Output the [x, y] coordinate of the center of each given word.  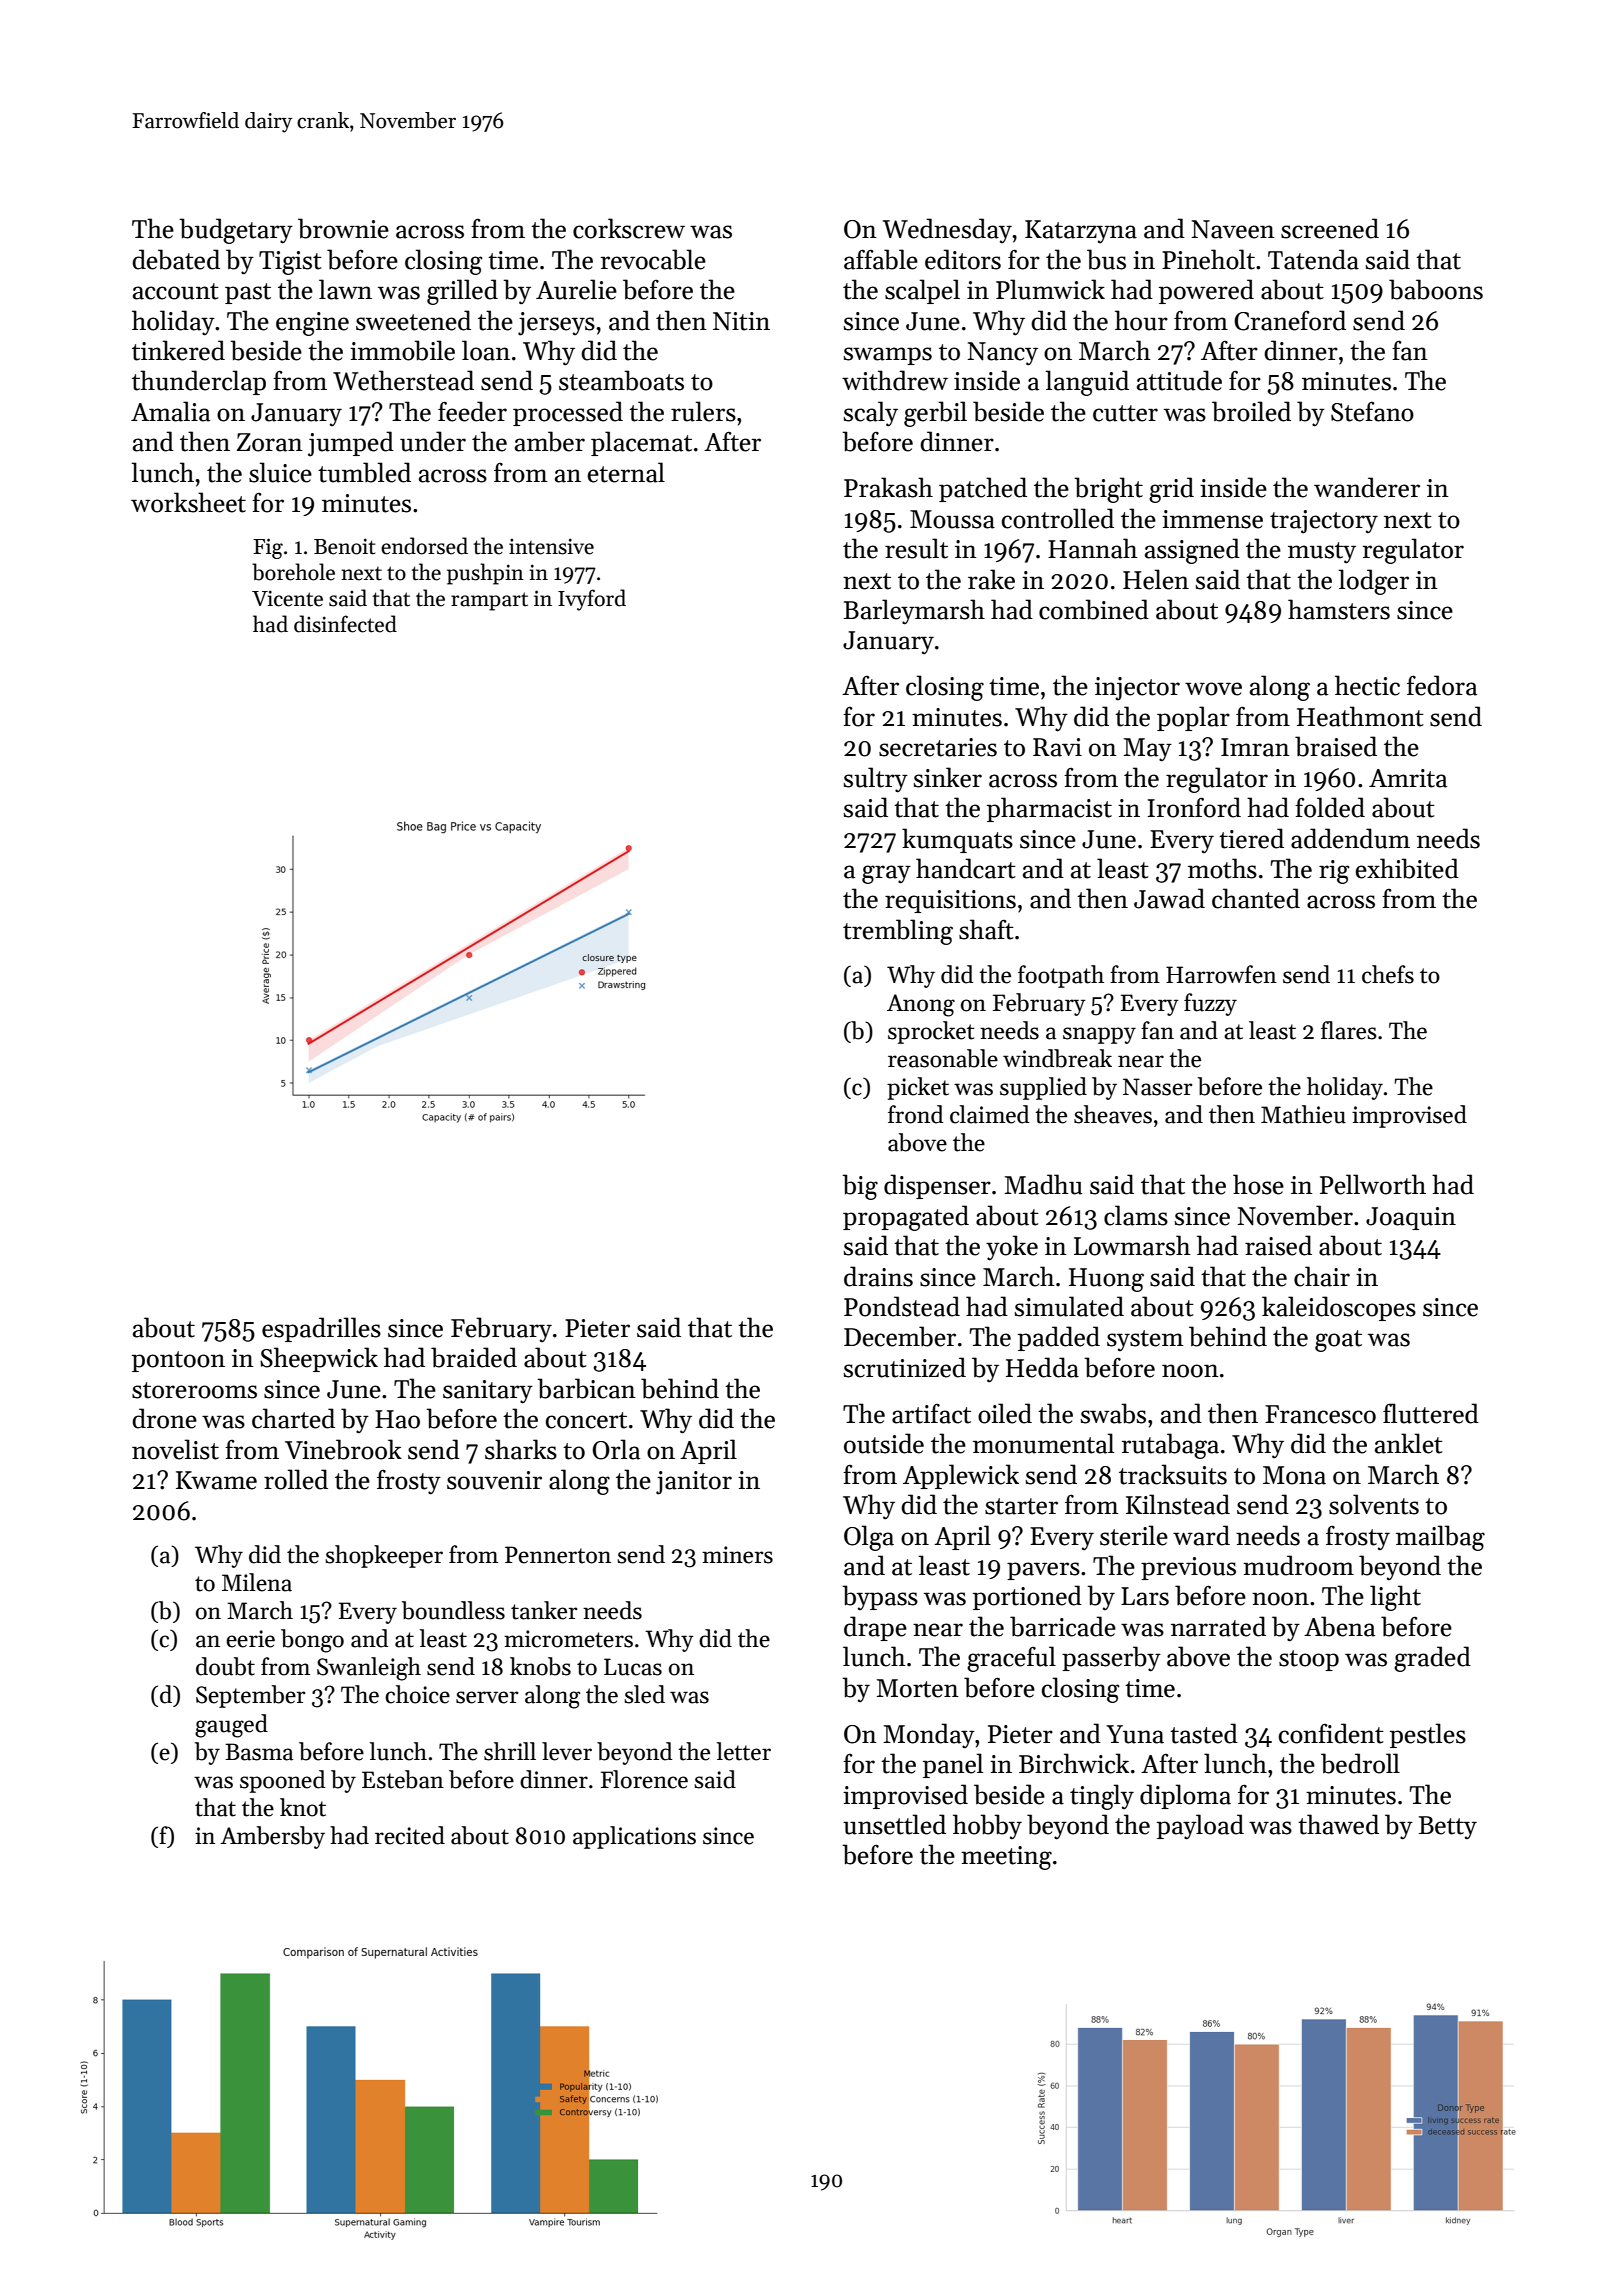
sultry [875, 780]
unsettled [894, 1824]
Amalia [170, 411]
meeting [1006, 1858]
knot [303, 1807]
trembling [898, 932]
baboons [1436, 289]
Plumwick [1050, 289]
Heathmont [1360, 716]
